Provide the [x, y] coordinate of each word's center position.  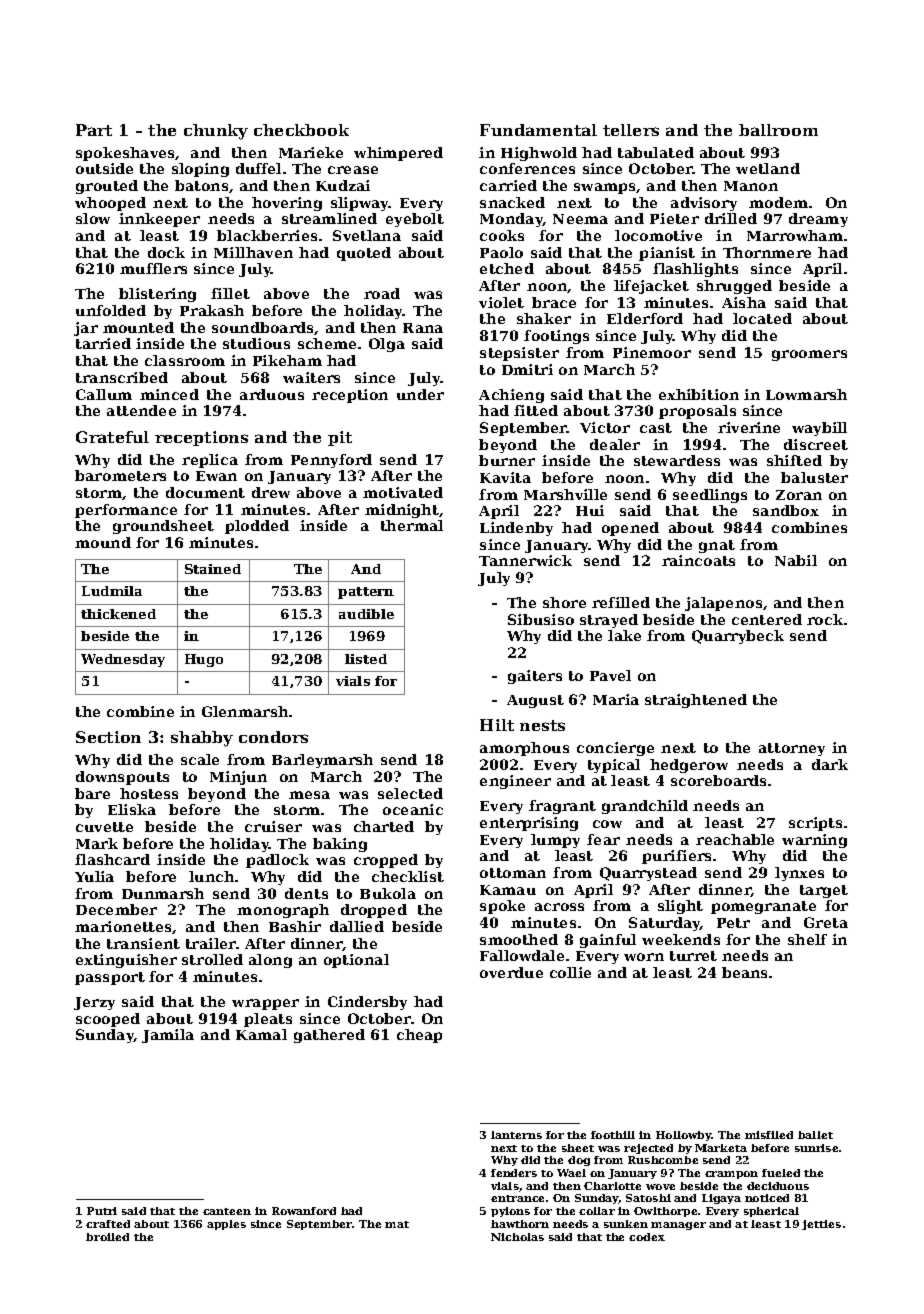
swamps [605, 188]
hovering [287, 204]
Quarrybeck [738, 637]
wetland [768, 168]
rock [825, 619]
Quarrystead [648, 874]
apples [226, 1225]
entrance [517, 1198]
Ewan [216, 476]
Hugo [204, 660]
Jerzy [94, 1003]
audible [366, 614]
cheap [419, 1036]
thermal [412, 525]
